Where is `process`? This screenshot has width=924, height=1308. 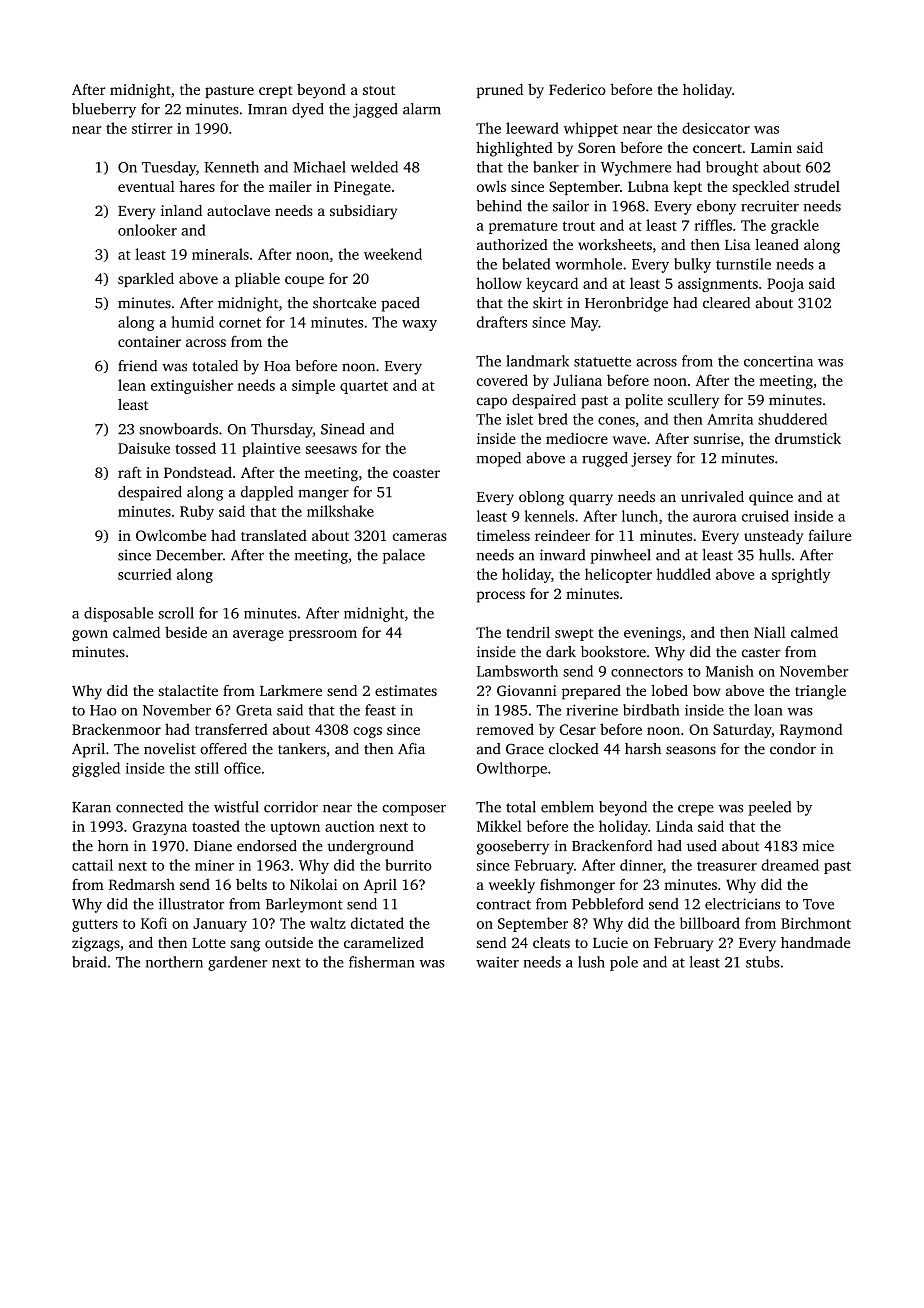 process is located at coordinates (501, 597).
